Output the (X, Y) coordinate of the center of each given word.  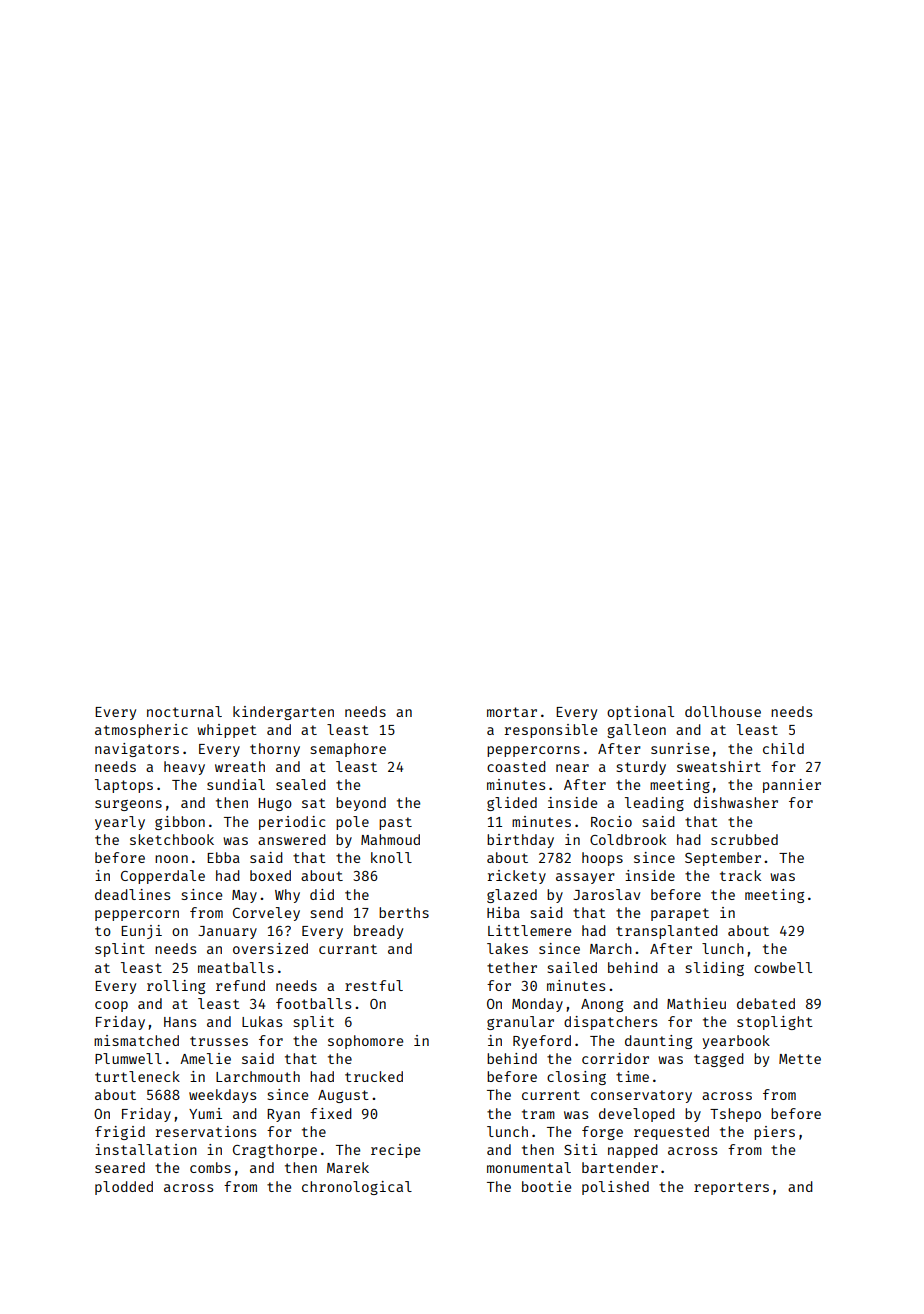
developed (637, 1115)
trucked (374, 1076)
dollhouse (723, 711)
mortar (512, 712)
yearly (120, 823)
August (343, 1096)
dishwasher (736, 802)
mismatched (136, 1040)
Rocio (611, 821)
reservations (205, 1131)
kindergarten (283, 713)
